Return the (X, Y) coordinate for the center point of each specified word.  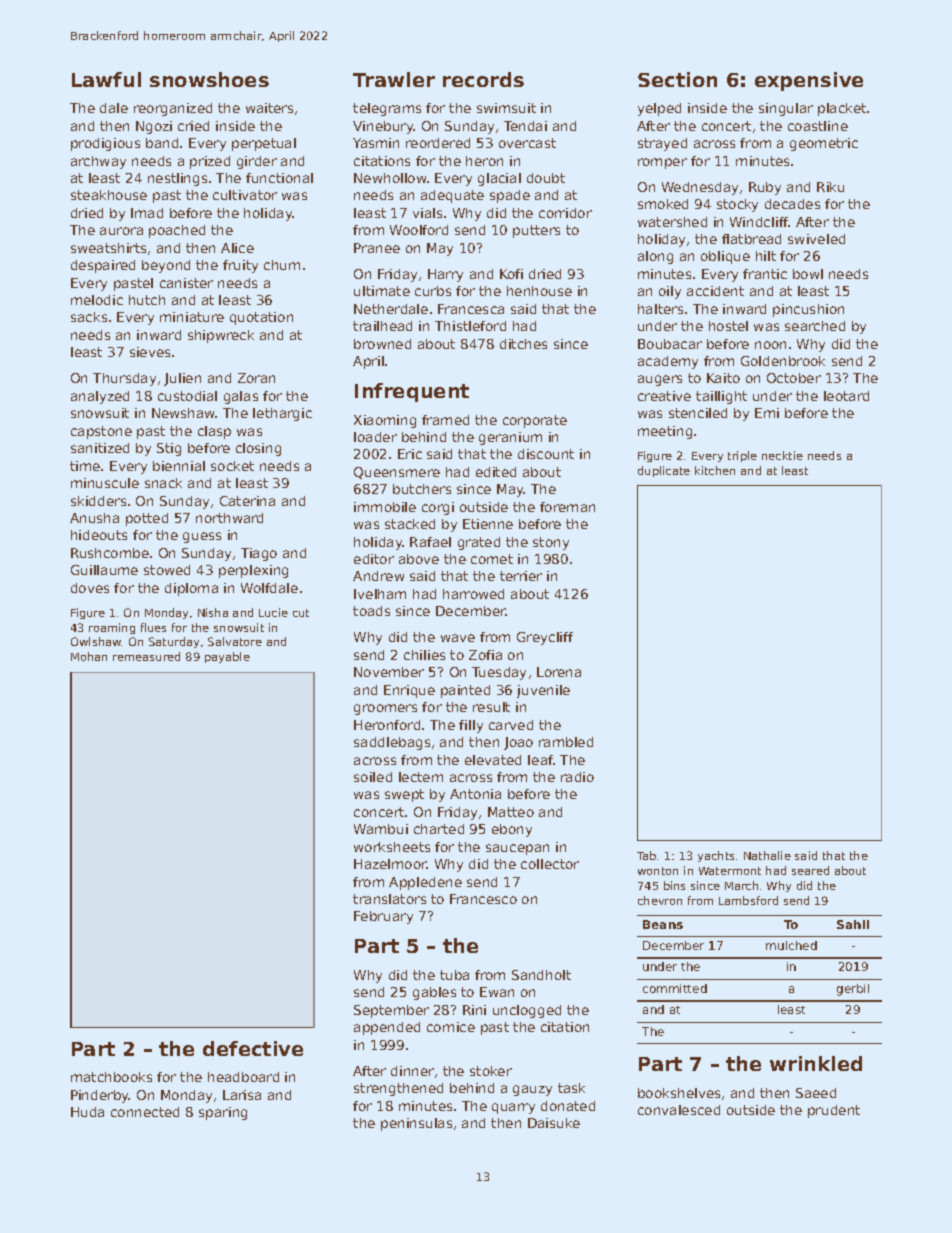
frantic (765, 274)
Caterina (247, 501)
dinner (412, 1071)
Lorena (559, 672)
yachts (716, 856)
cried (193, 126)
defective (253, 1048)
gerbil (853, 990)
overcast (527, 143)
